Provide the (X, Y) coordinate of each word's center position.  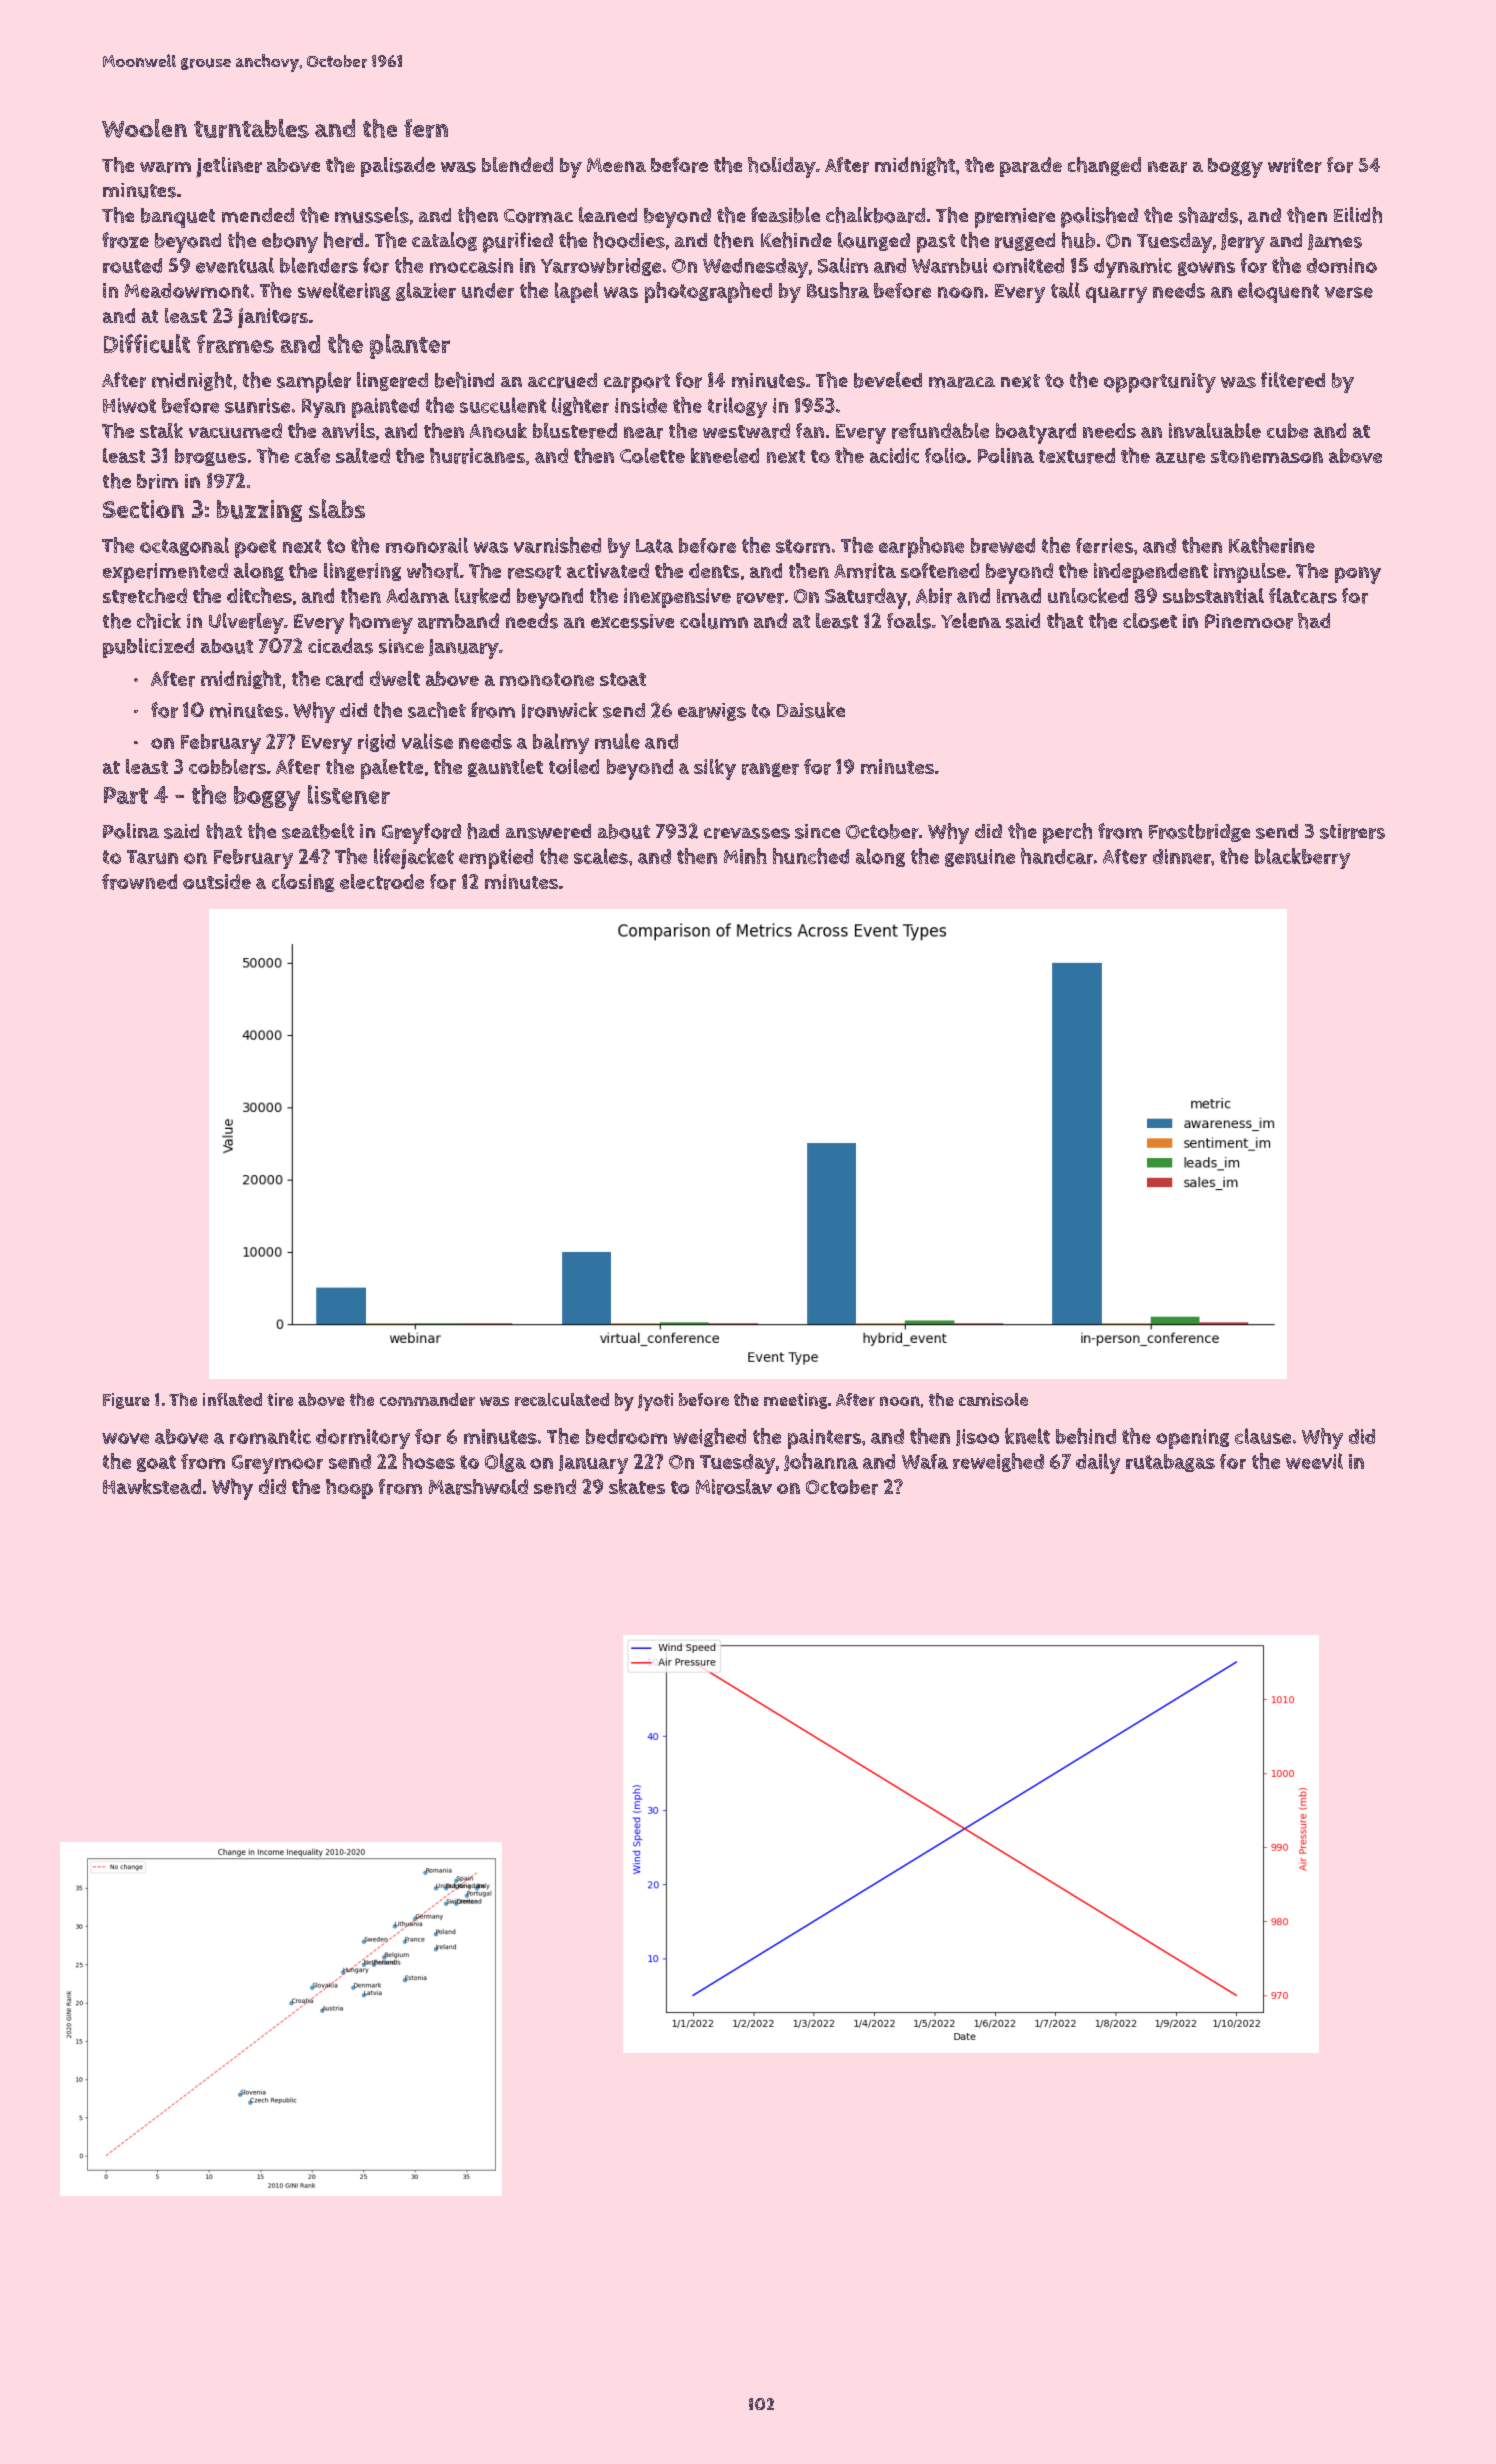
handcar (1057, 856)
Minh (745, 856)
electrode (382, 882)
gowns (1206, 269)
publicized (148, 648)
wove (125, 1438)
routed (132, 265)
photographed (708, 292)
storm (803, 546)
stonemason (1267, 456)
